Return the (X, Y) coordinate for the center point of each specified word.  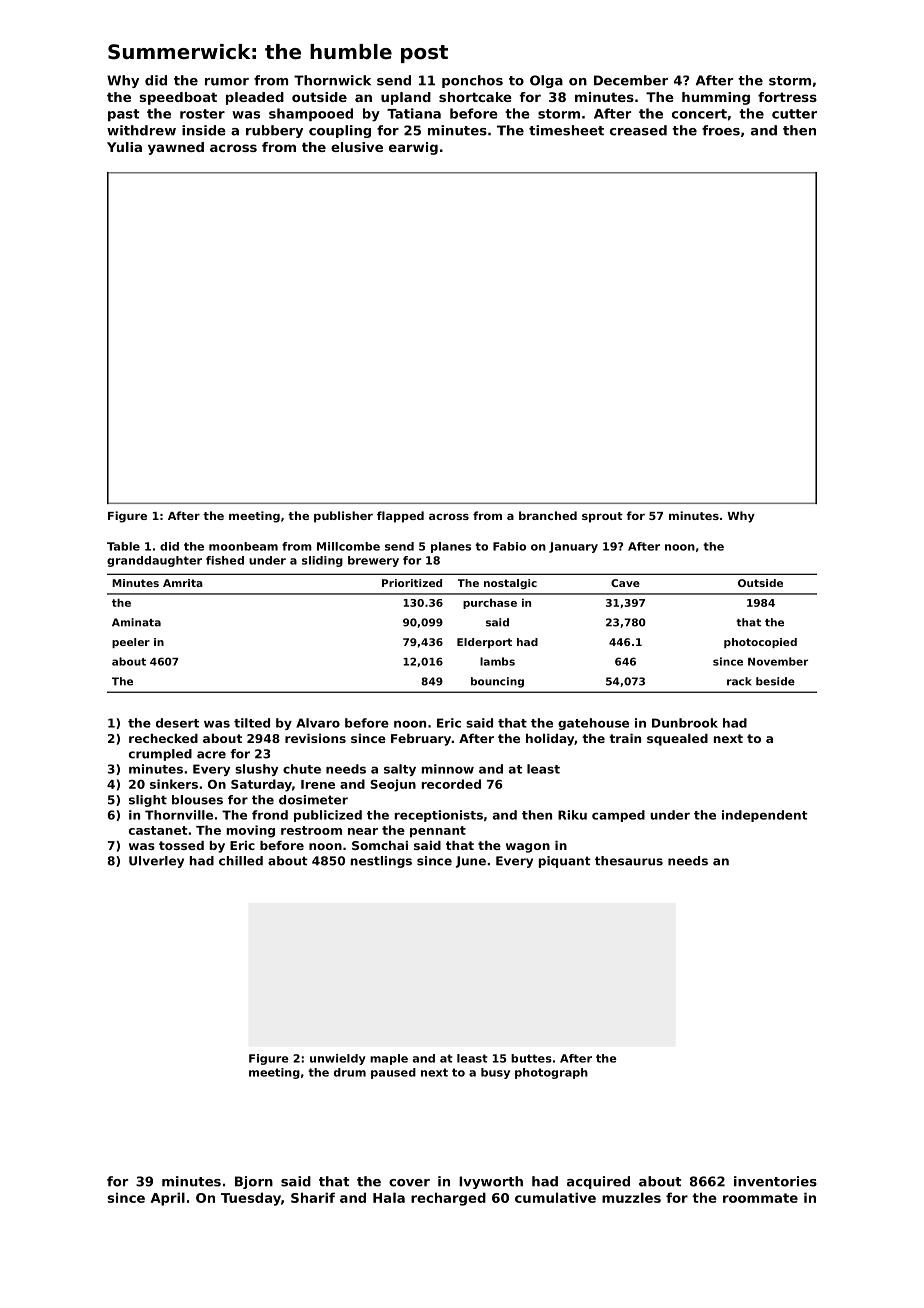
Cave (625, 583)
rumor (227, 82)
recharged (448, 1199)
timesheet (566, 130)
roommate (760, 1198)
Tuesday (251, 1199)
